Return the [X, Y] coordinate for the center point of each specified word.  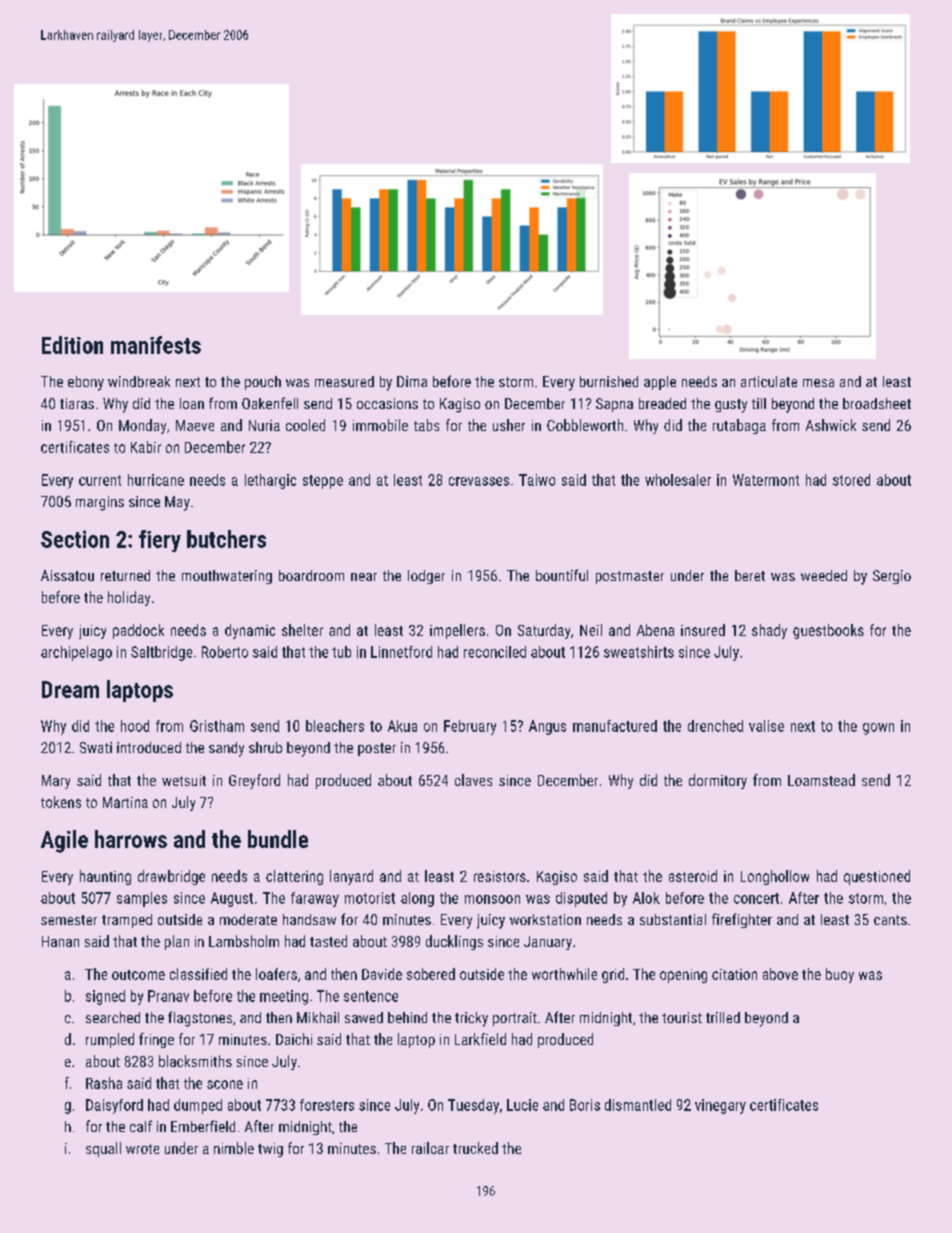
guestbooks [828, 631]
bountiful [562, 575]
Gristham [217, 726]
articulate [769, 381]
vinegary [720, 1106]
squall [103, 1149]
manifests [156, 345]
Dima [412, 381]
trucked [475, 1148]
